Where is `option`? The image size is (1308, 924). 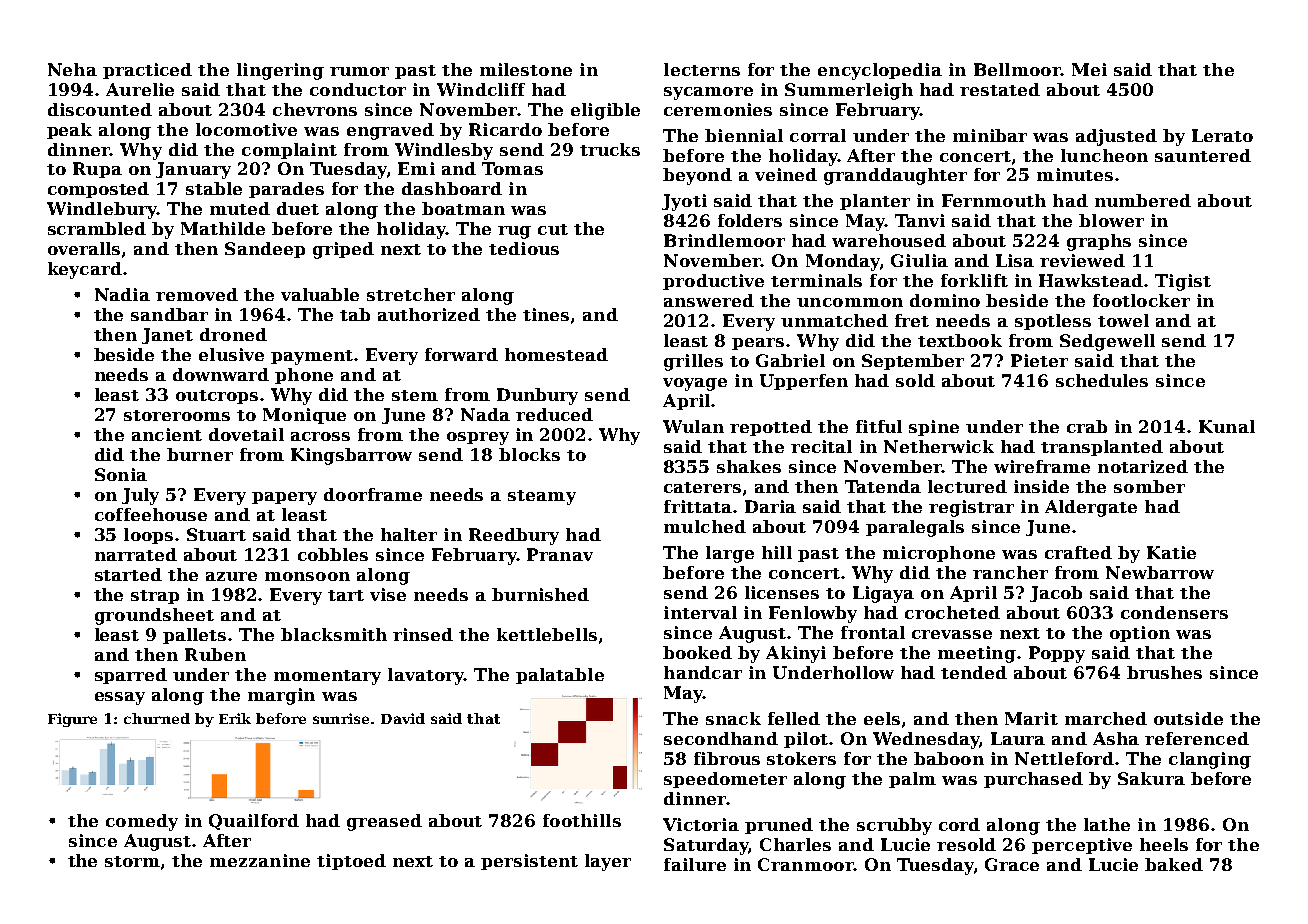 option is located at coordinates (1140, 634).
